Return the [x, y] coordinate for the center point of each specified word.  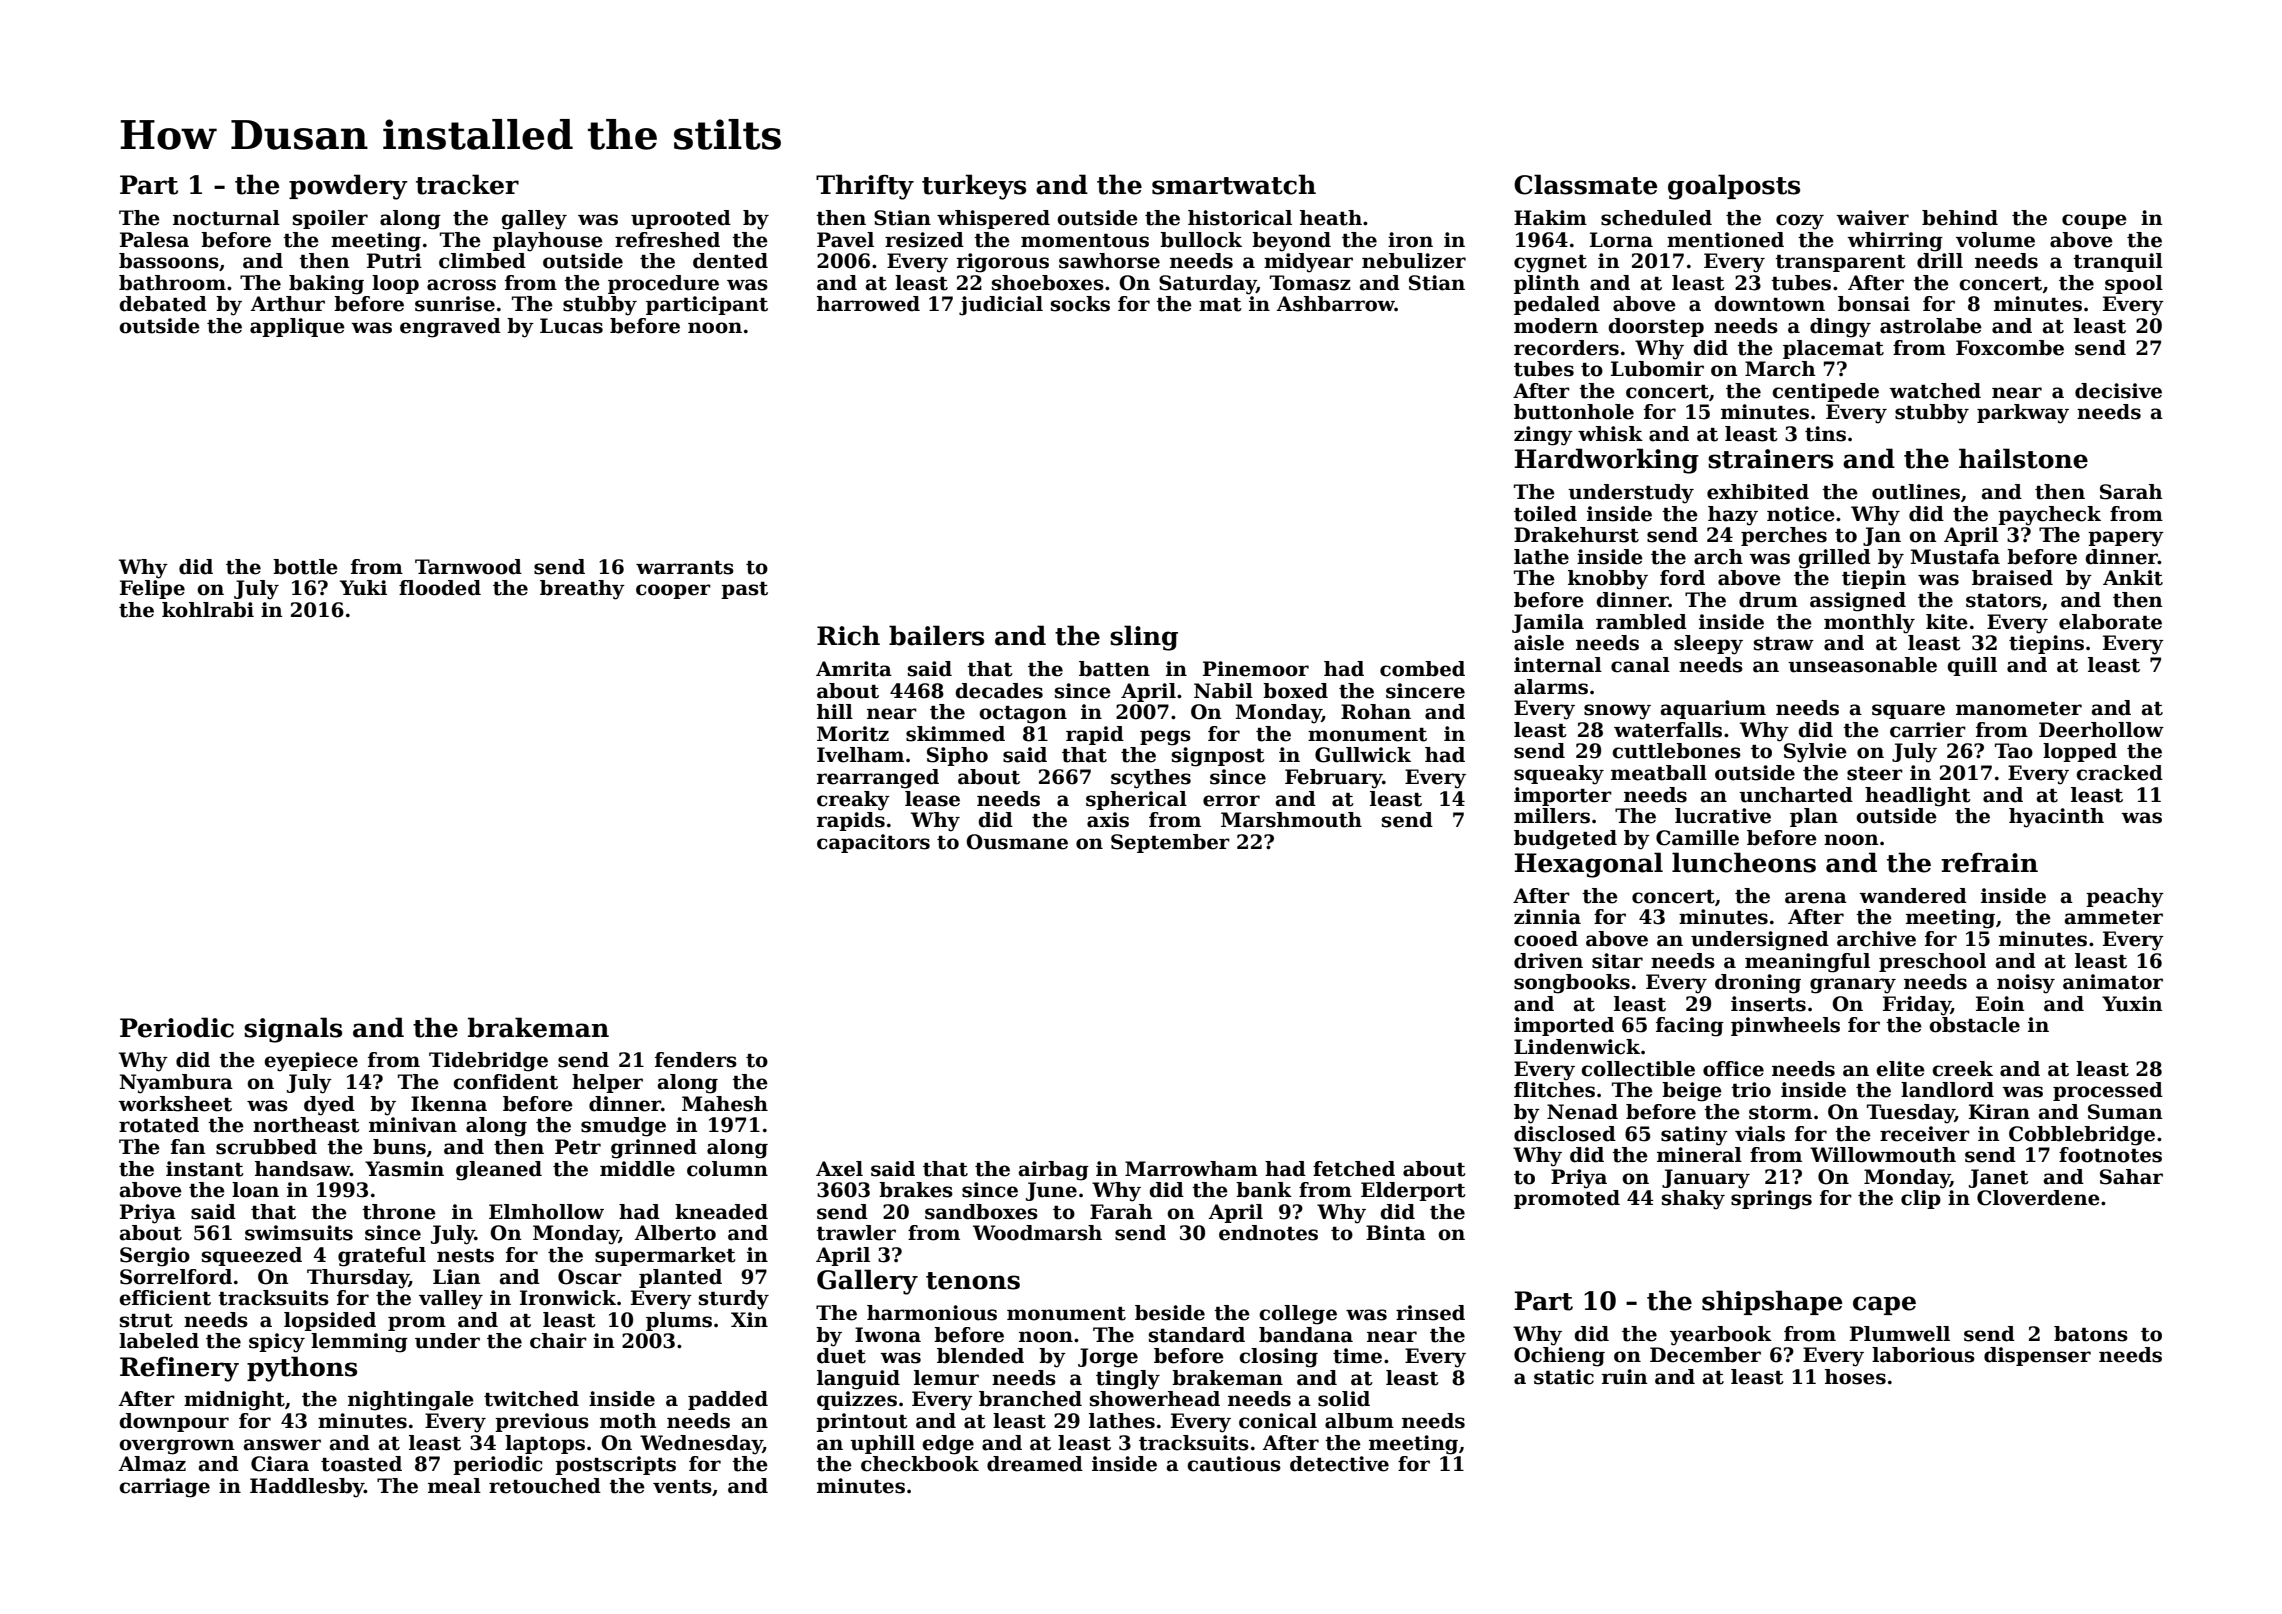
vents [682, 1487]
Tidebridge [488, 1062]
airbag [1054, 1171]
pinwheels [1785, 1026]
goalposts [1734, 187]
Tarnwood [468, 567]
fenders [696, 1060]
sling [1144, 638]
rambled [1641, 622]
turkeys [974, 187]
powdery [348, 187]
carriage [164, 1488]
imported [1564, 1026]
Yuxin [2132, 1004]
